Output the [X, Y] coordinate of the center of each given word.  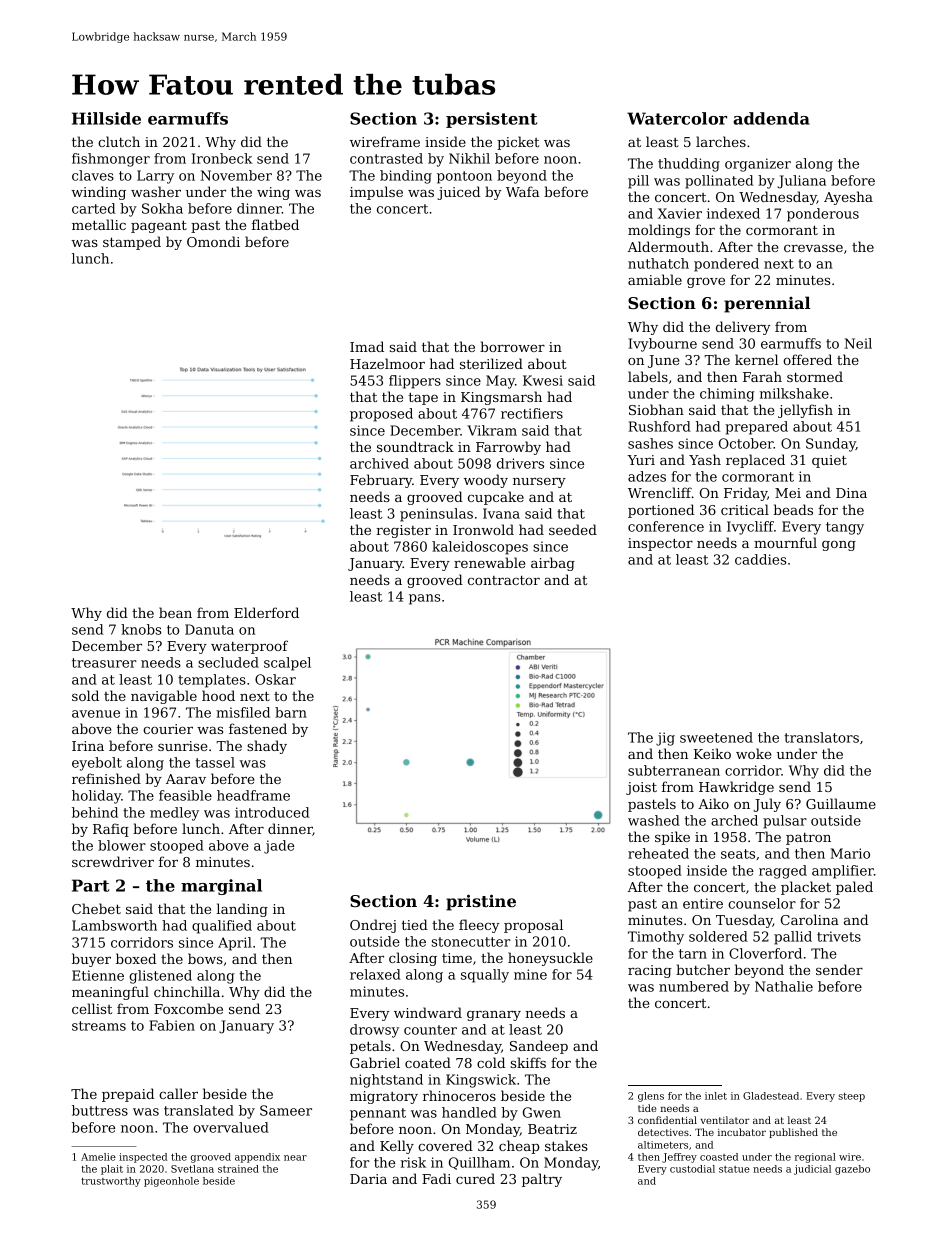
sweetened [716, 737]
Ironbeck [222, 158]
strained [238, 1169]
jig [665, 739]
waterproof [249, 647]
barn [291, 712]
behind [95, 812]
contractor [504, 580]
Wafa [522, 191]
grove [706, 283]
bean [175, 612]
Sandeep [539, 1047]
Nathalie [784, 986]
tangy [845, 528]
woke [754, 753]
